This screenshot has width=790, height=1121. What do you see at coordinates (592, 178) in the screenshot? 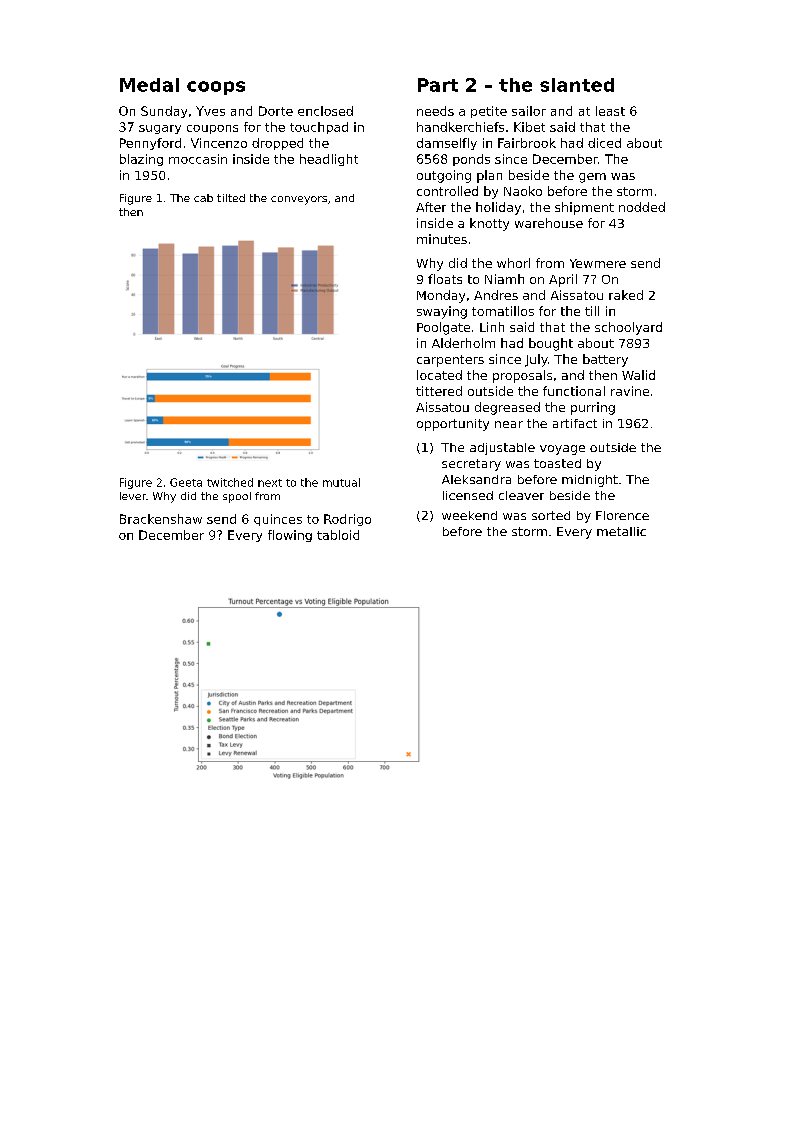
I see `gem` at bounding box center [592, 178].
